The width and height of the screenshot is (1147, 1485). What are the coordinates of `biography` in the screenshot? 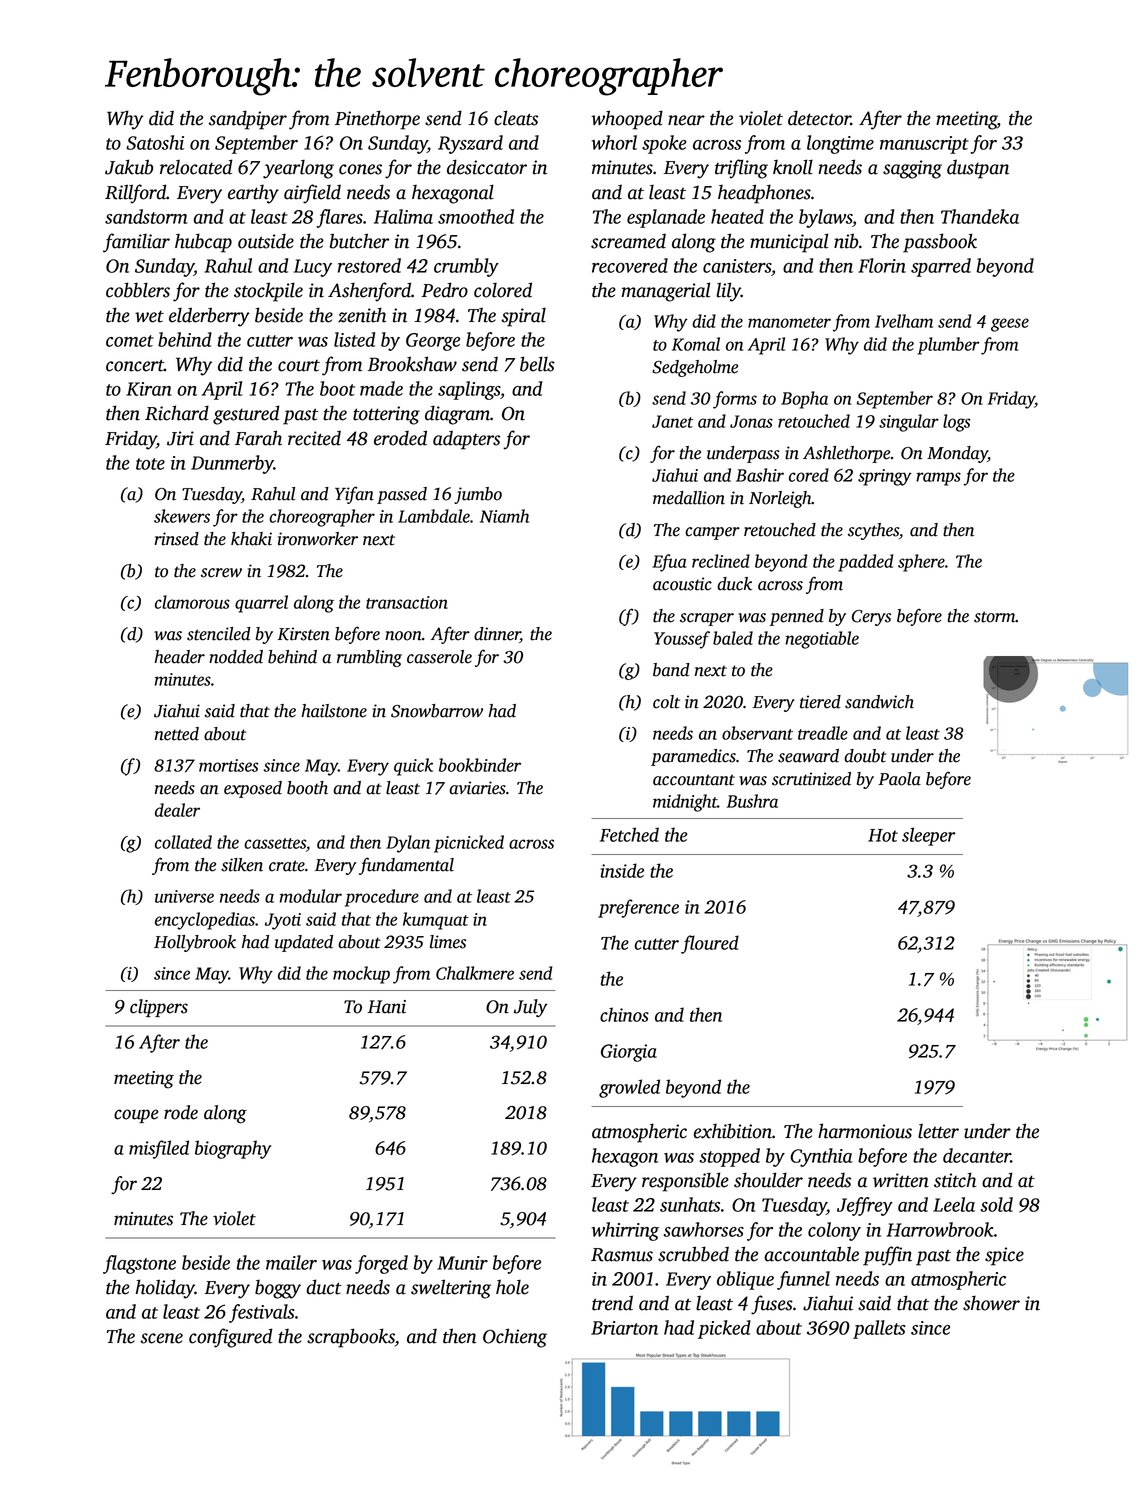 It's located at (233, 1149).
